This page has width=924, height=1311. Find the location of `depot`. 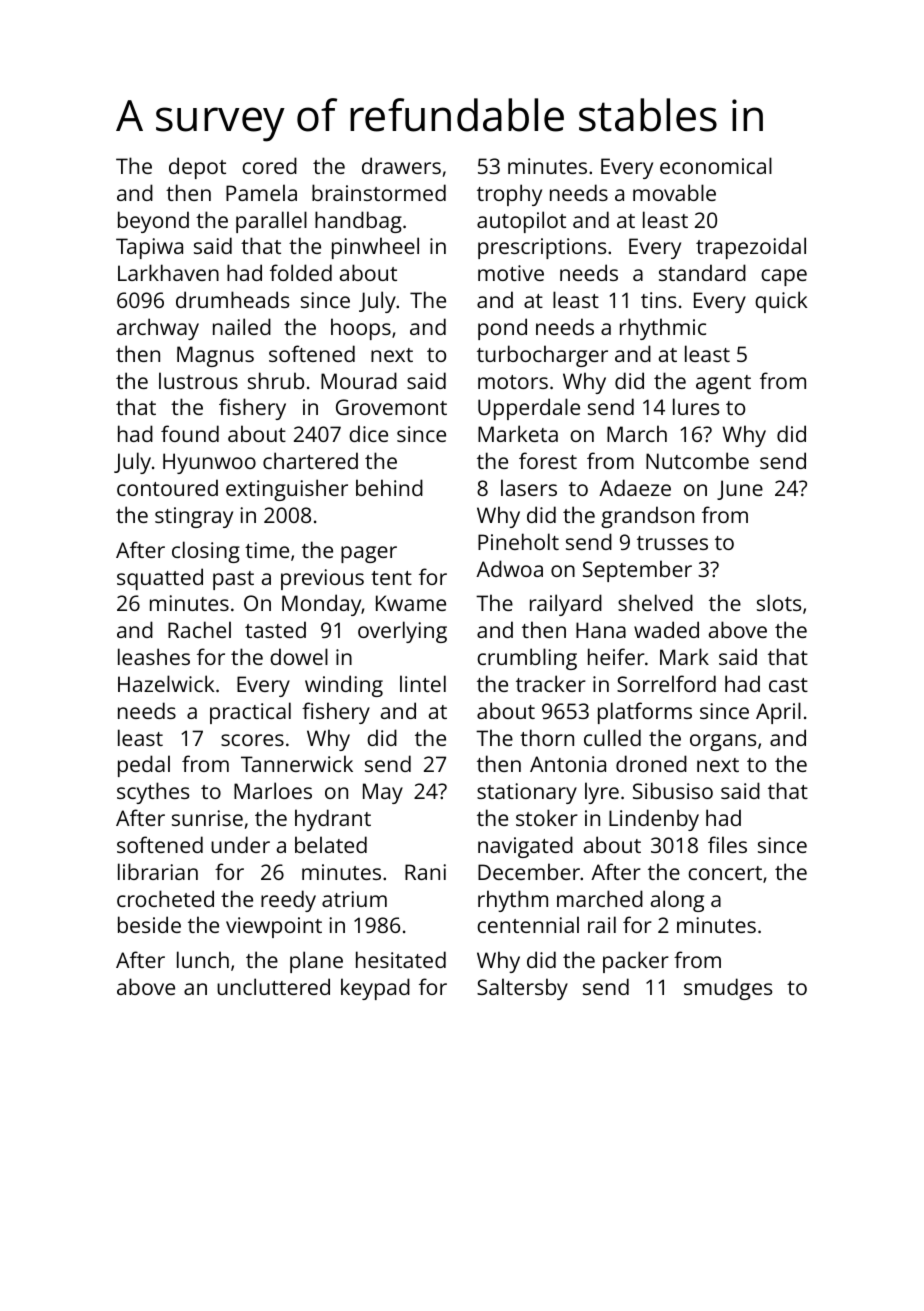

depot is located at coordinates (197, 168).
